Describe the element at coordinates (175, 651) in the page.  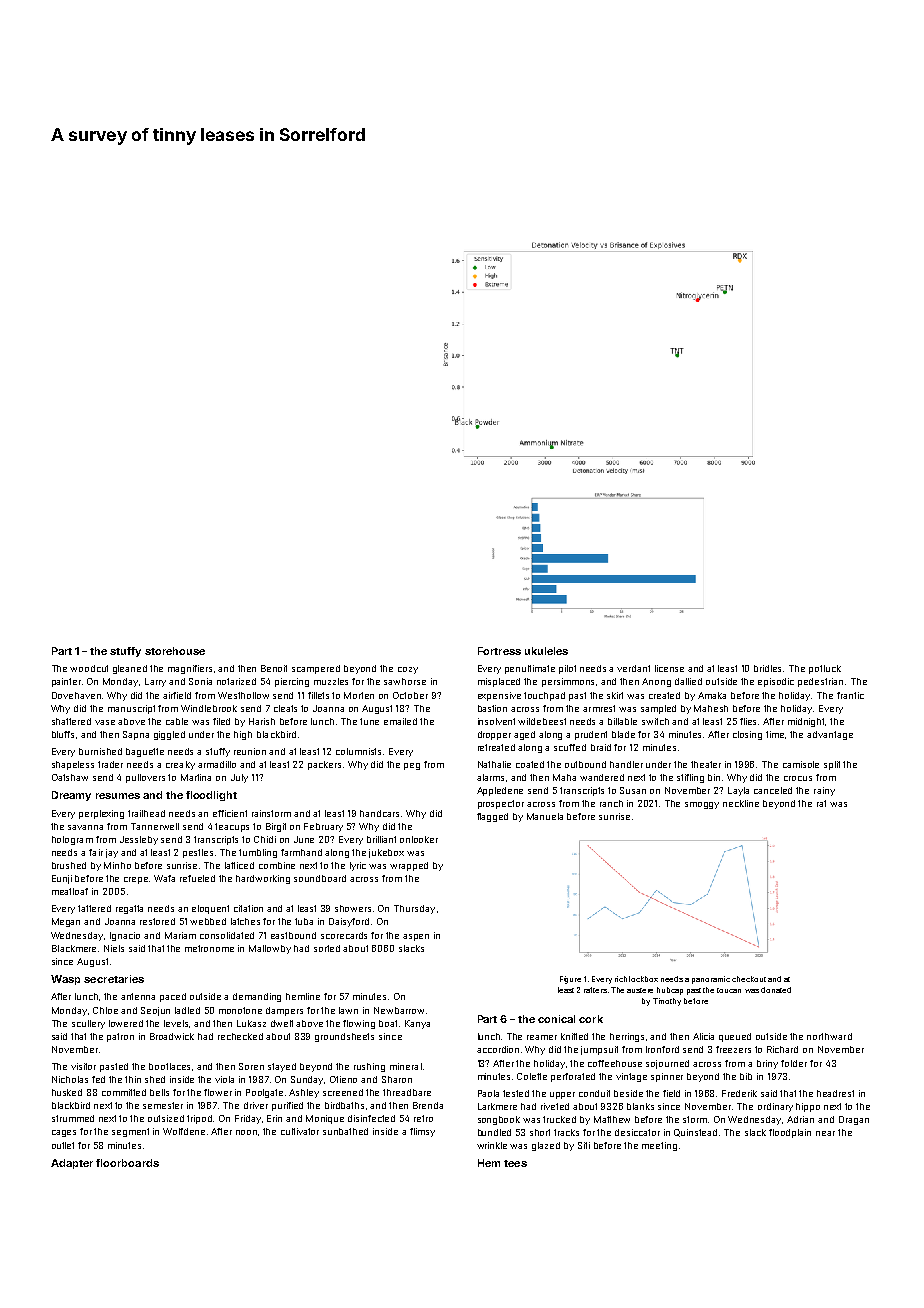
I see `storehouse` at that location.
